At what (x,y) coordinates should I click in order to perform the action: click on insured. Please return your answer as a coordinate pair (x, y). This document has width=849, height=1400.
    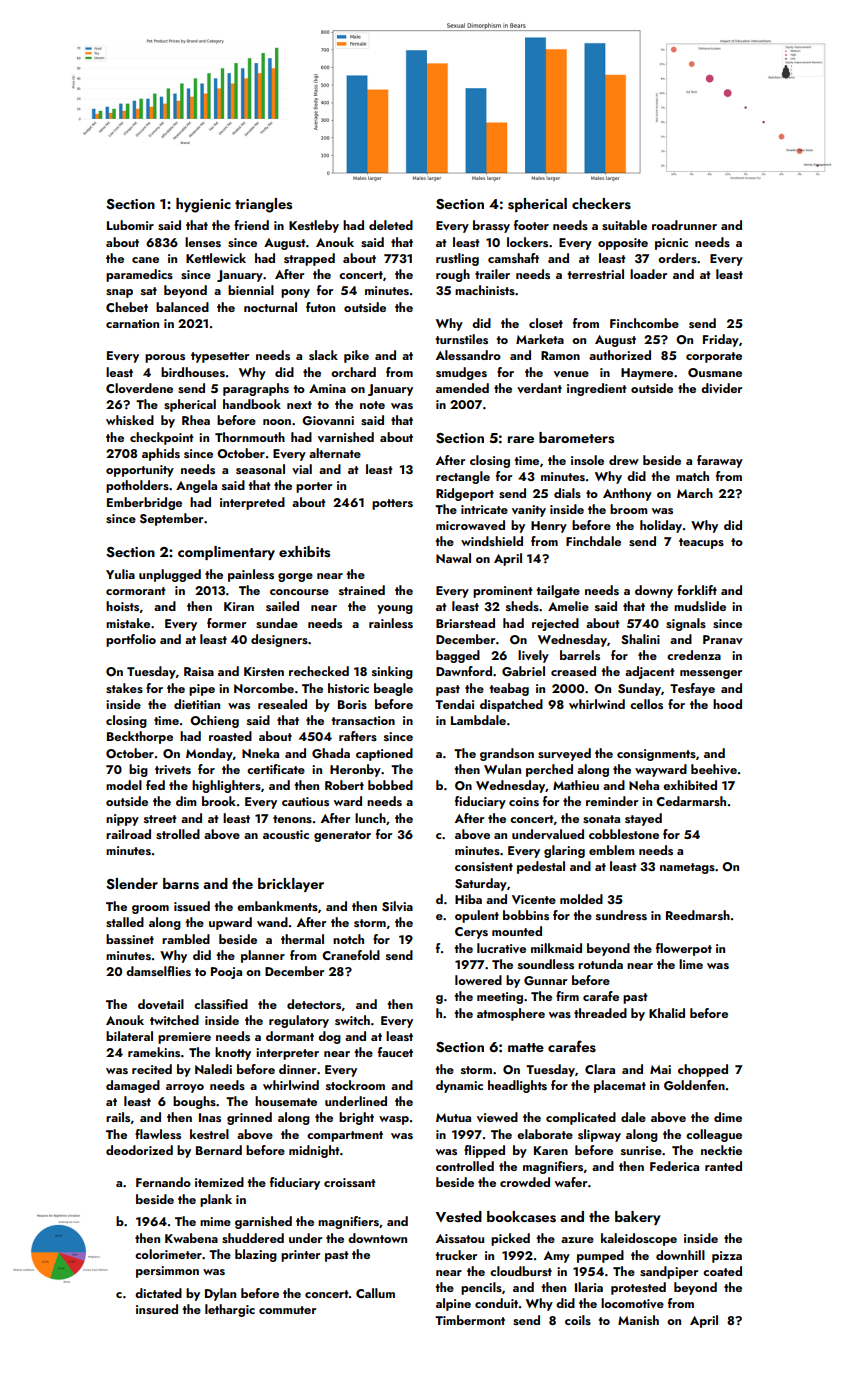
    Looking at the image, I should click on (157, 1309).
